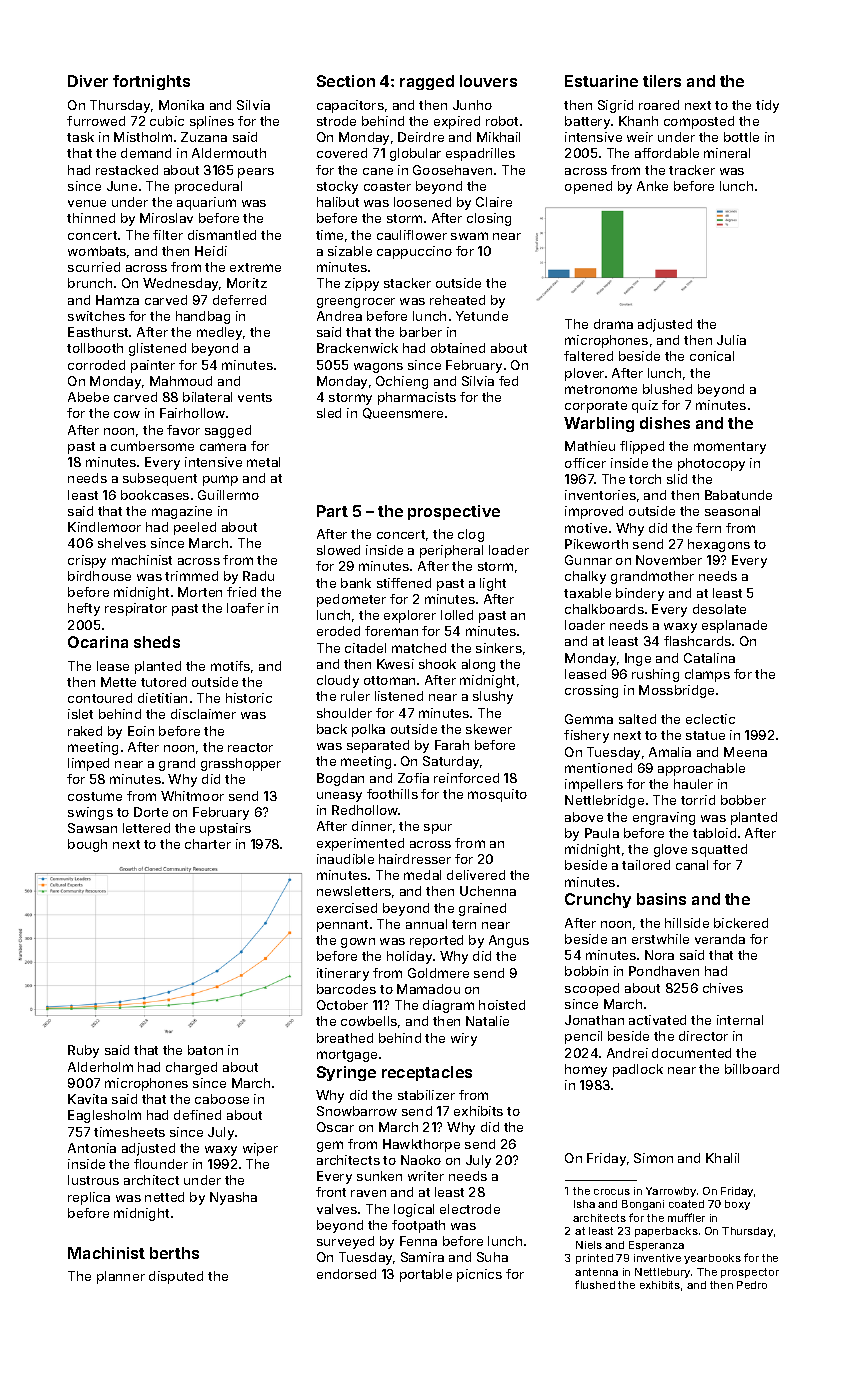 This document has width=849, height=1400. What do you see at coordinates (640, 137) in the document?
I see `weir` at bounding box center [640, 137].
